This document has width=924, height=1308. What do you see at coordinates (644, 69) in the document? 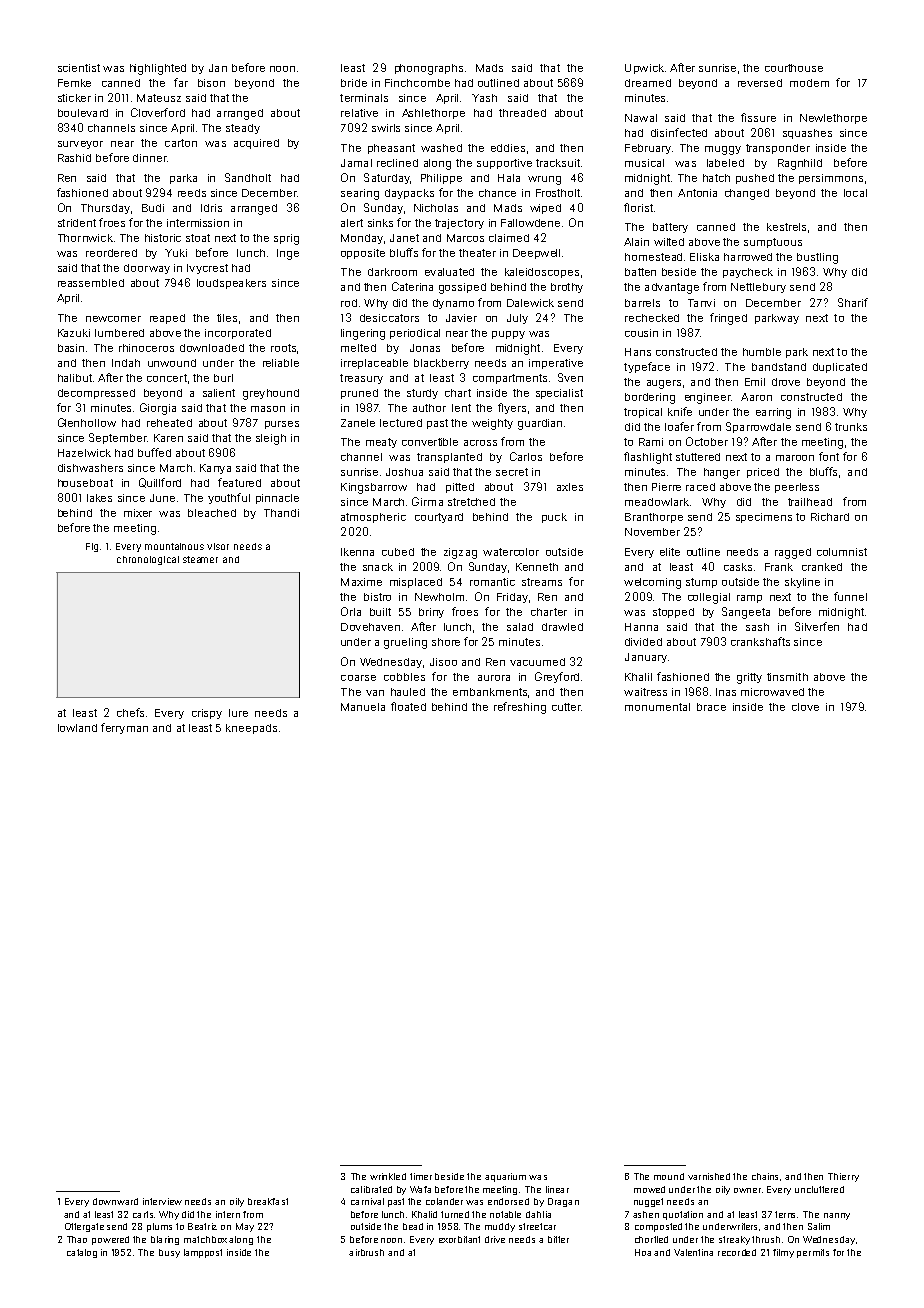
I see `Upwick` at bounding box center [644, 69].
